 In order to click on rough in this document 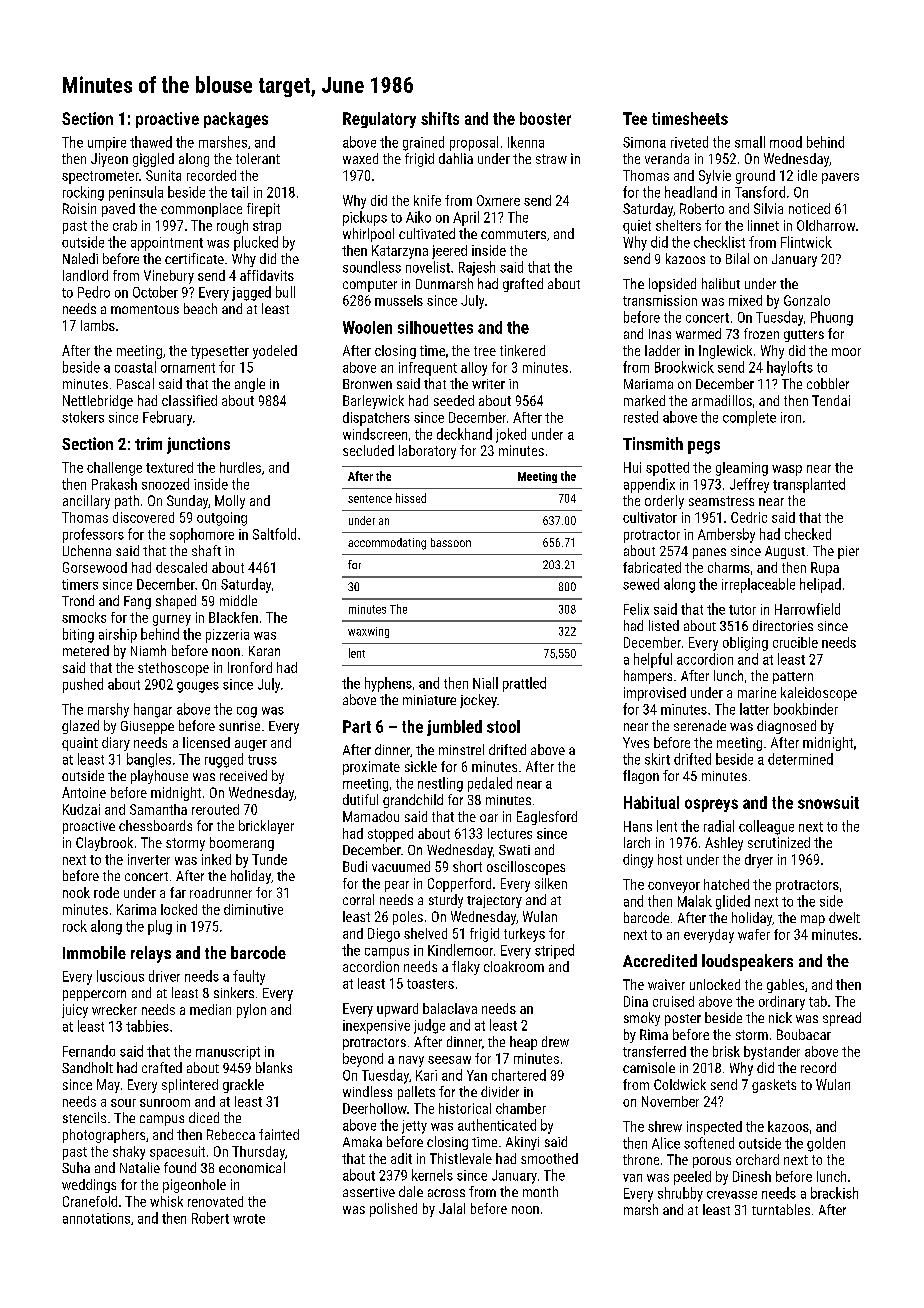, I will do `click(232, 227)`.
